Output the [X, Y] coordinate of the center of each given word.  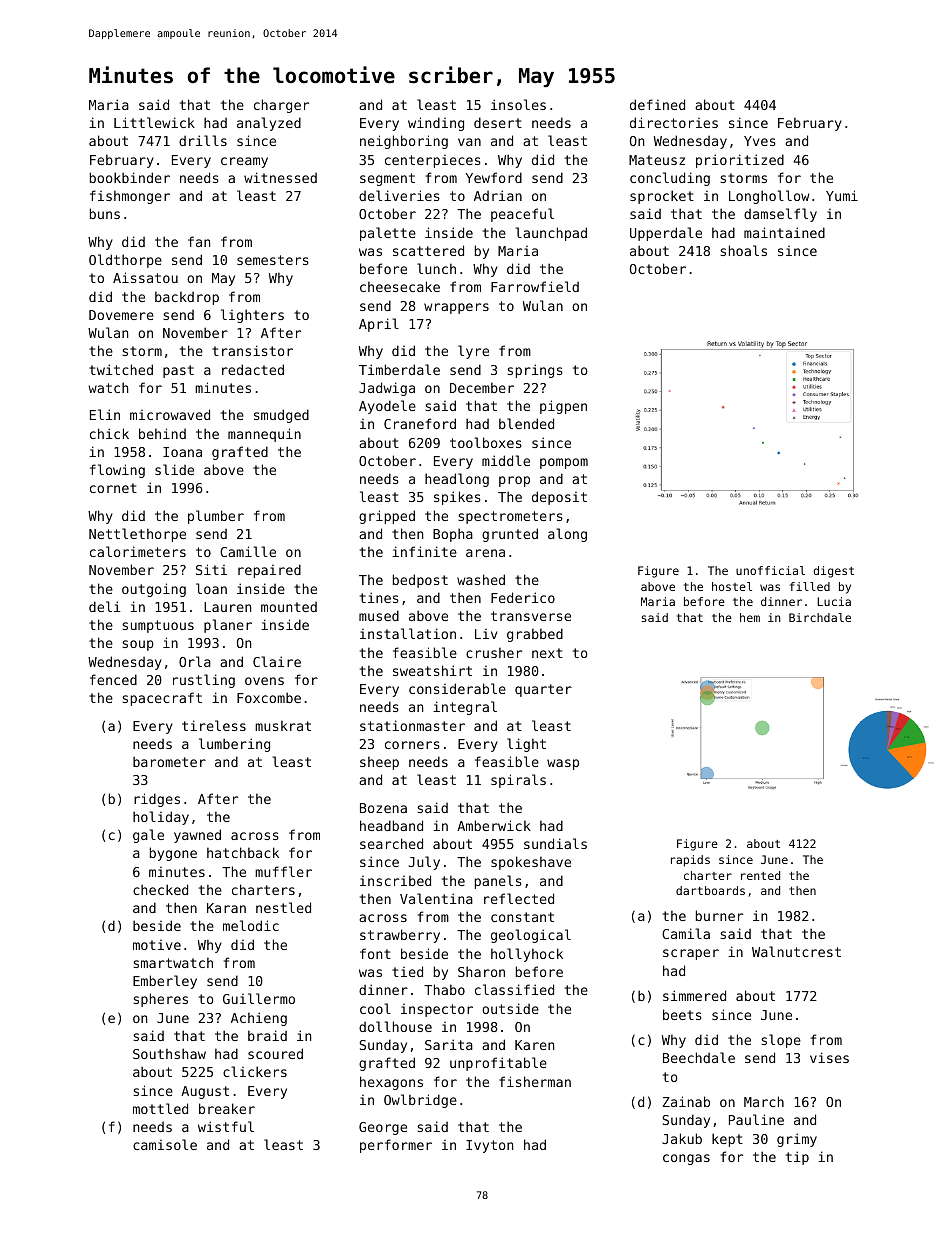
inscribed [395, 880]
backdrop [187, 298]
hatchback [243, 852]
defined [657, 104]
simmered [694, 995]
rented [760, 875]
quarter [543, 690]
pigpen [563, 407]
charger [281, 106]
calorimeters [138, 551]
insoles [518, 104]
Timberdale [399, 369]
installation [408, 633]
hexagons [391, 1083]
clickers [255, 1071]
